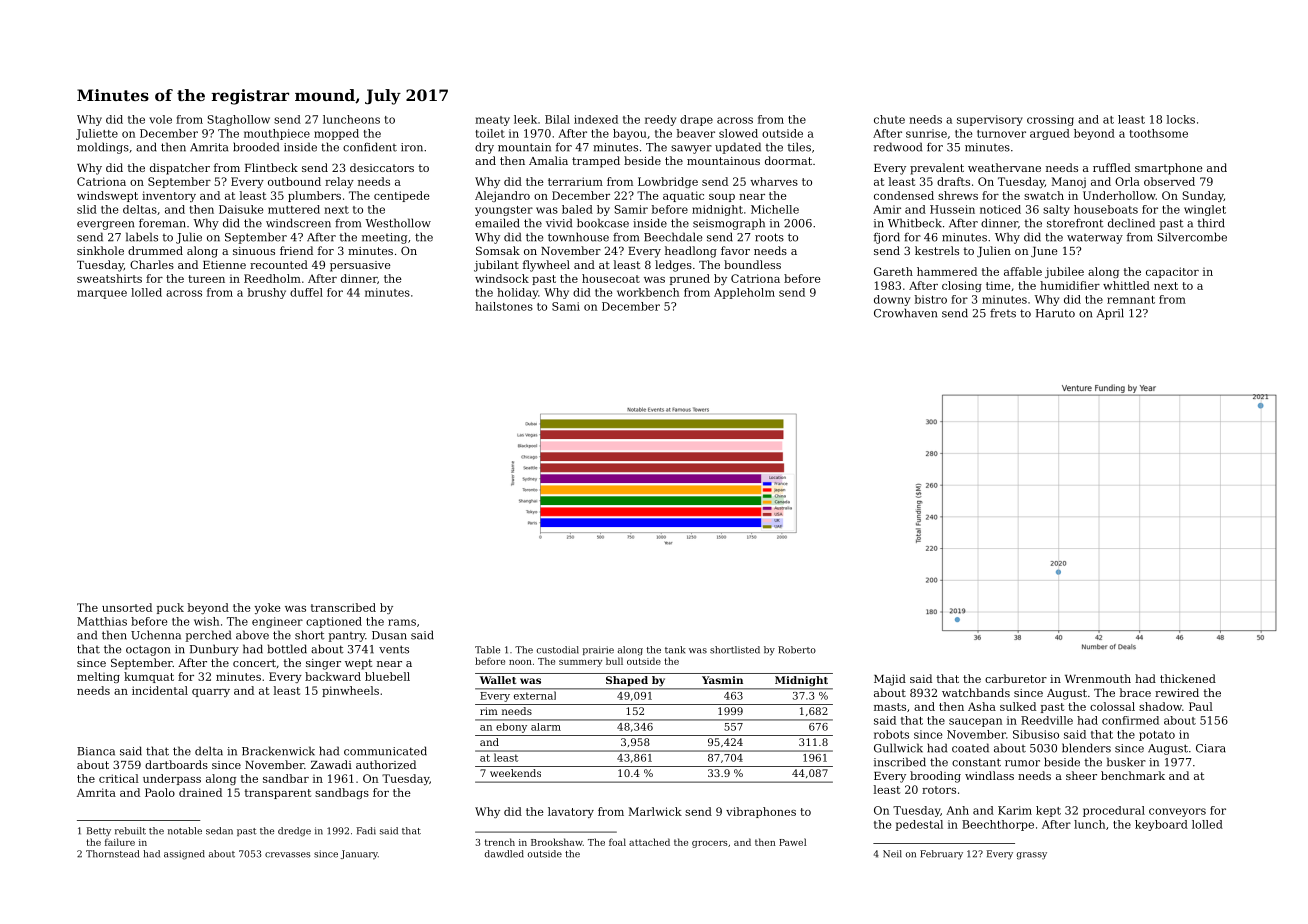 This screenshot has height=924, width=1308. What do you see at coordinates (127, 607) in the screenshot?
I see `unsorted` at bounding box center [127, 607].
